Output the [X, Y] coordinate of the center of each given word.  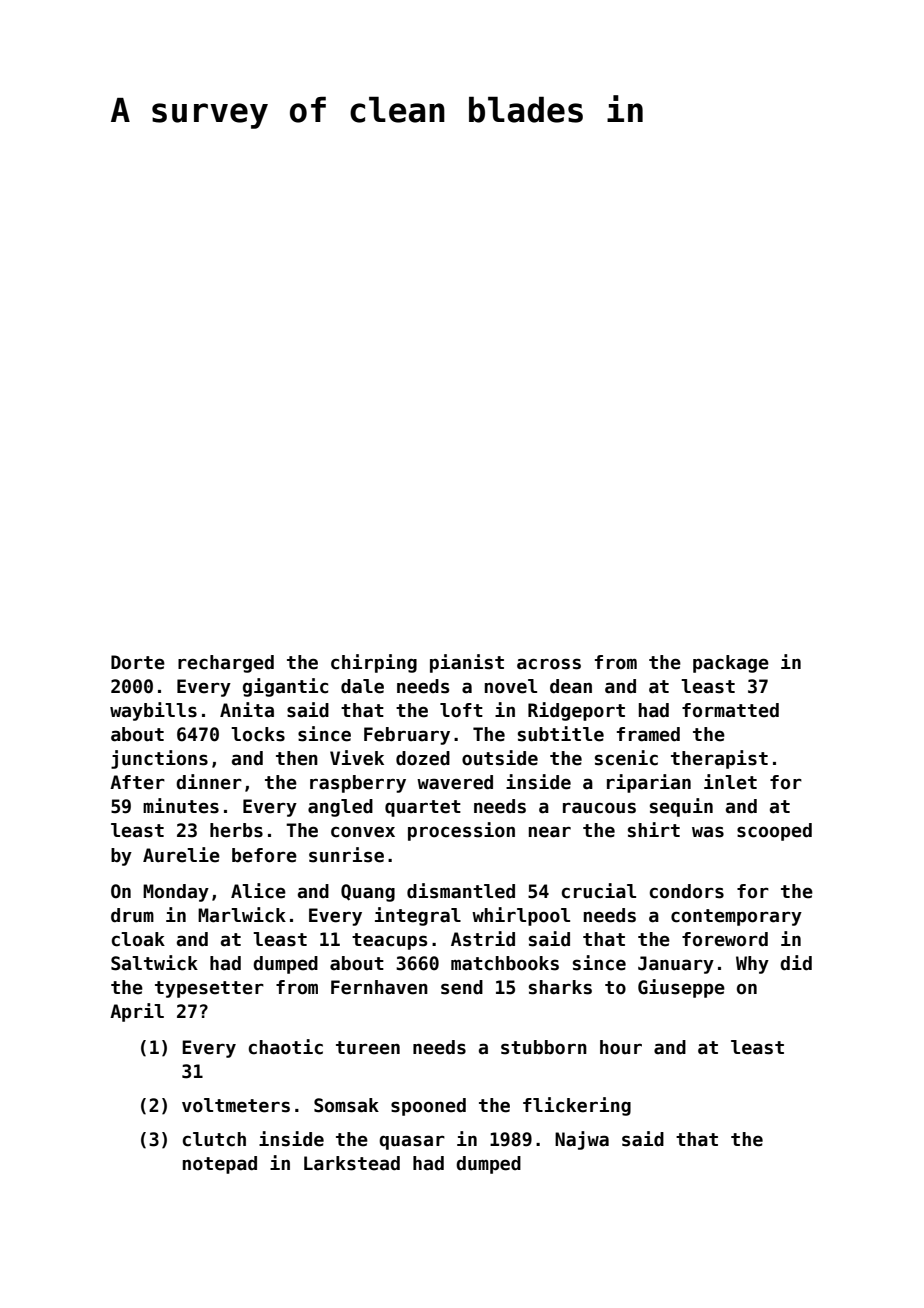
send [462, 987]
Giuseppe [681, 988]
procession [461, 831]
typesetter [209, 989]
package [731, 664]
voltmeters [236, 1105]
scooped [774, 832]
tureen [368, 1048]
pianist [467, 663]
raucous [599, 808]
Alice [258, 891]
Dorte [138, 662]
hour [621, 1047]
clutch [214, 1139]
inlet [730, 782]
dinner [209, 782]
